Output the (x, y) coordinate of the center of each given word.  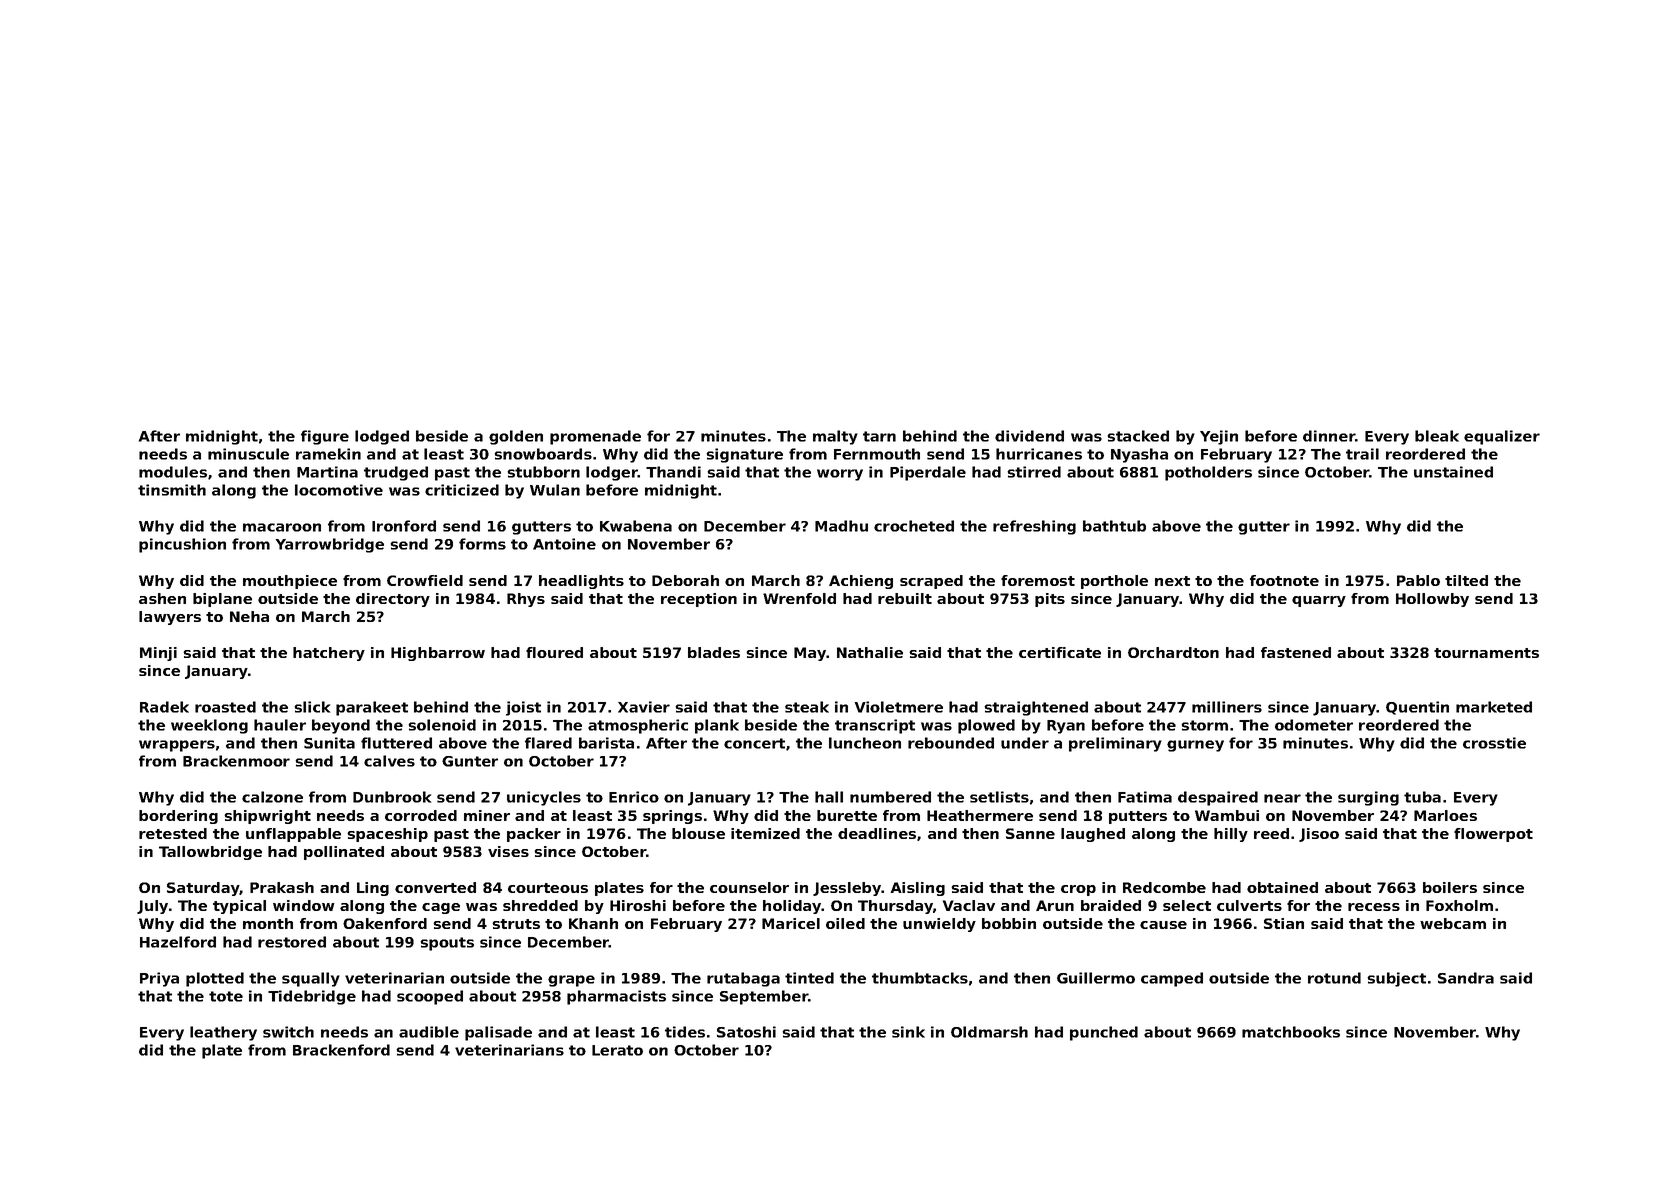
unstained (1453, 472)
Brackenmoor (236, 761)
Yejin (1219, 437)
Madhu (841, 526)
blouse (698, 833)
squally (311, 979)
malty (835, 437)
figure (325, 437)
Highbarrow (438, 654)
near (1282, 798)
